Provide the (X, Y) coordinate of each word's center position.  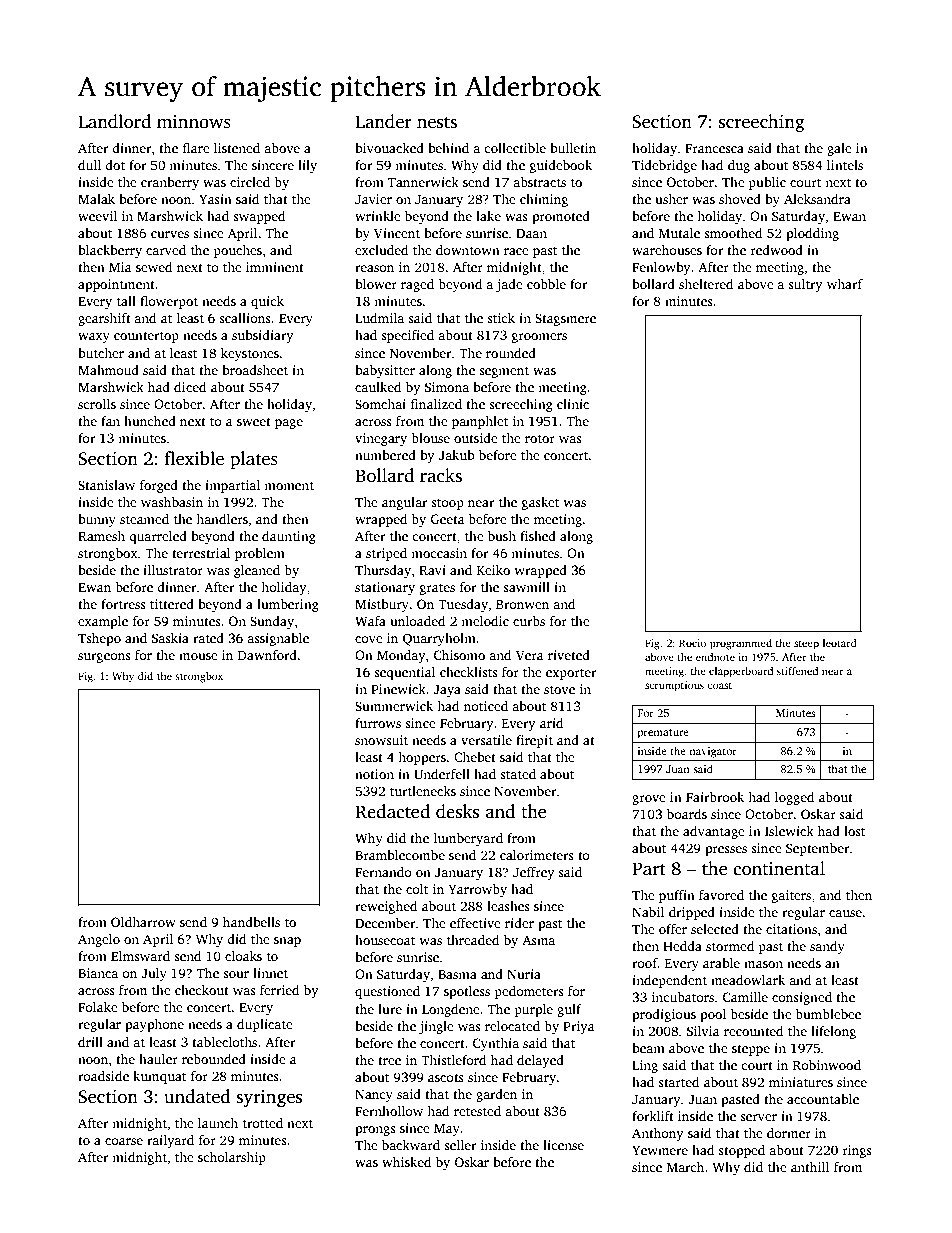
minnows (194, 122)
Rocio (692, 643)
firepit (534, 741)
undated (197, 1096)
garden (496, 1095)
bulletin (573, 148)
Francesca (714, 148)
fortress (123, 604)
